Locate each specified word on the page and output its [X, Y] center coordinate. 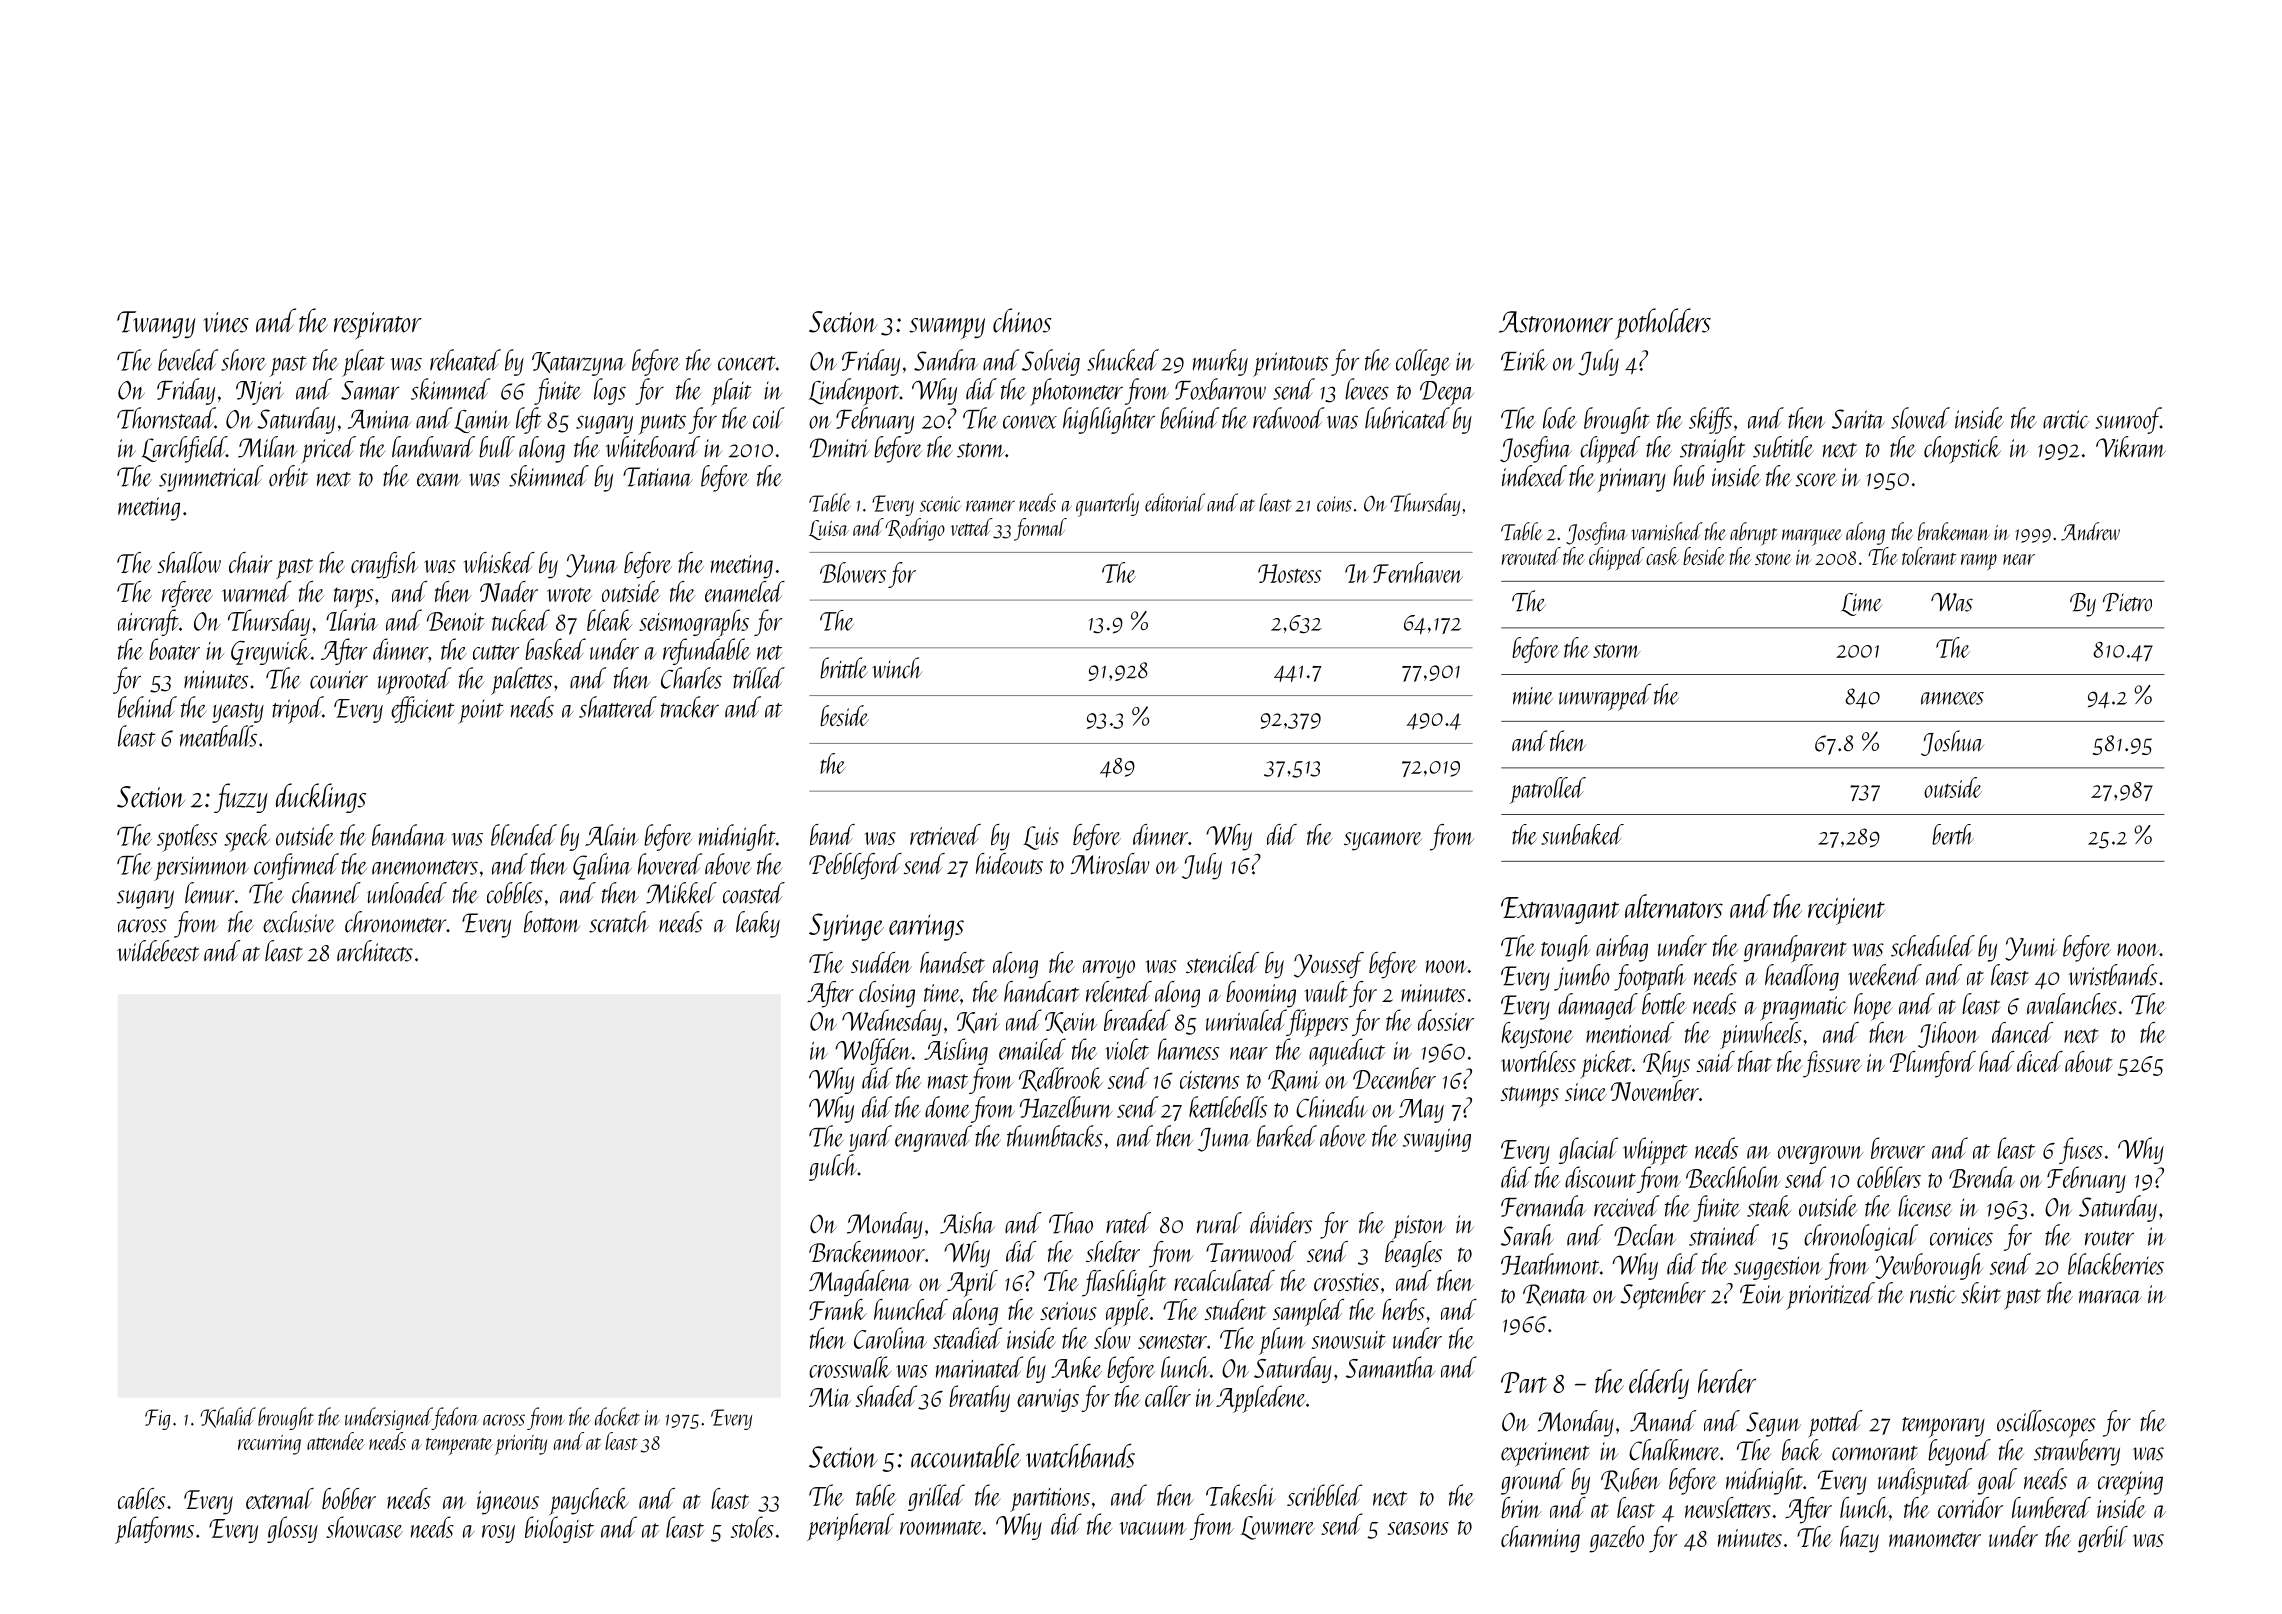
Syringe [846, 927]
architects [375, 951]
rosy [498, 1534]
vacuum [1153, 1528]
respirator [378, 326]
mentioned [1630, 1032]
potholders [1663, 323]
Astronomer [1556, 322]
